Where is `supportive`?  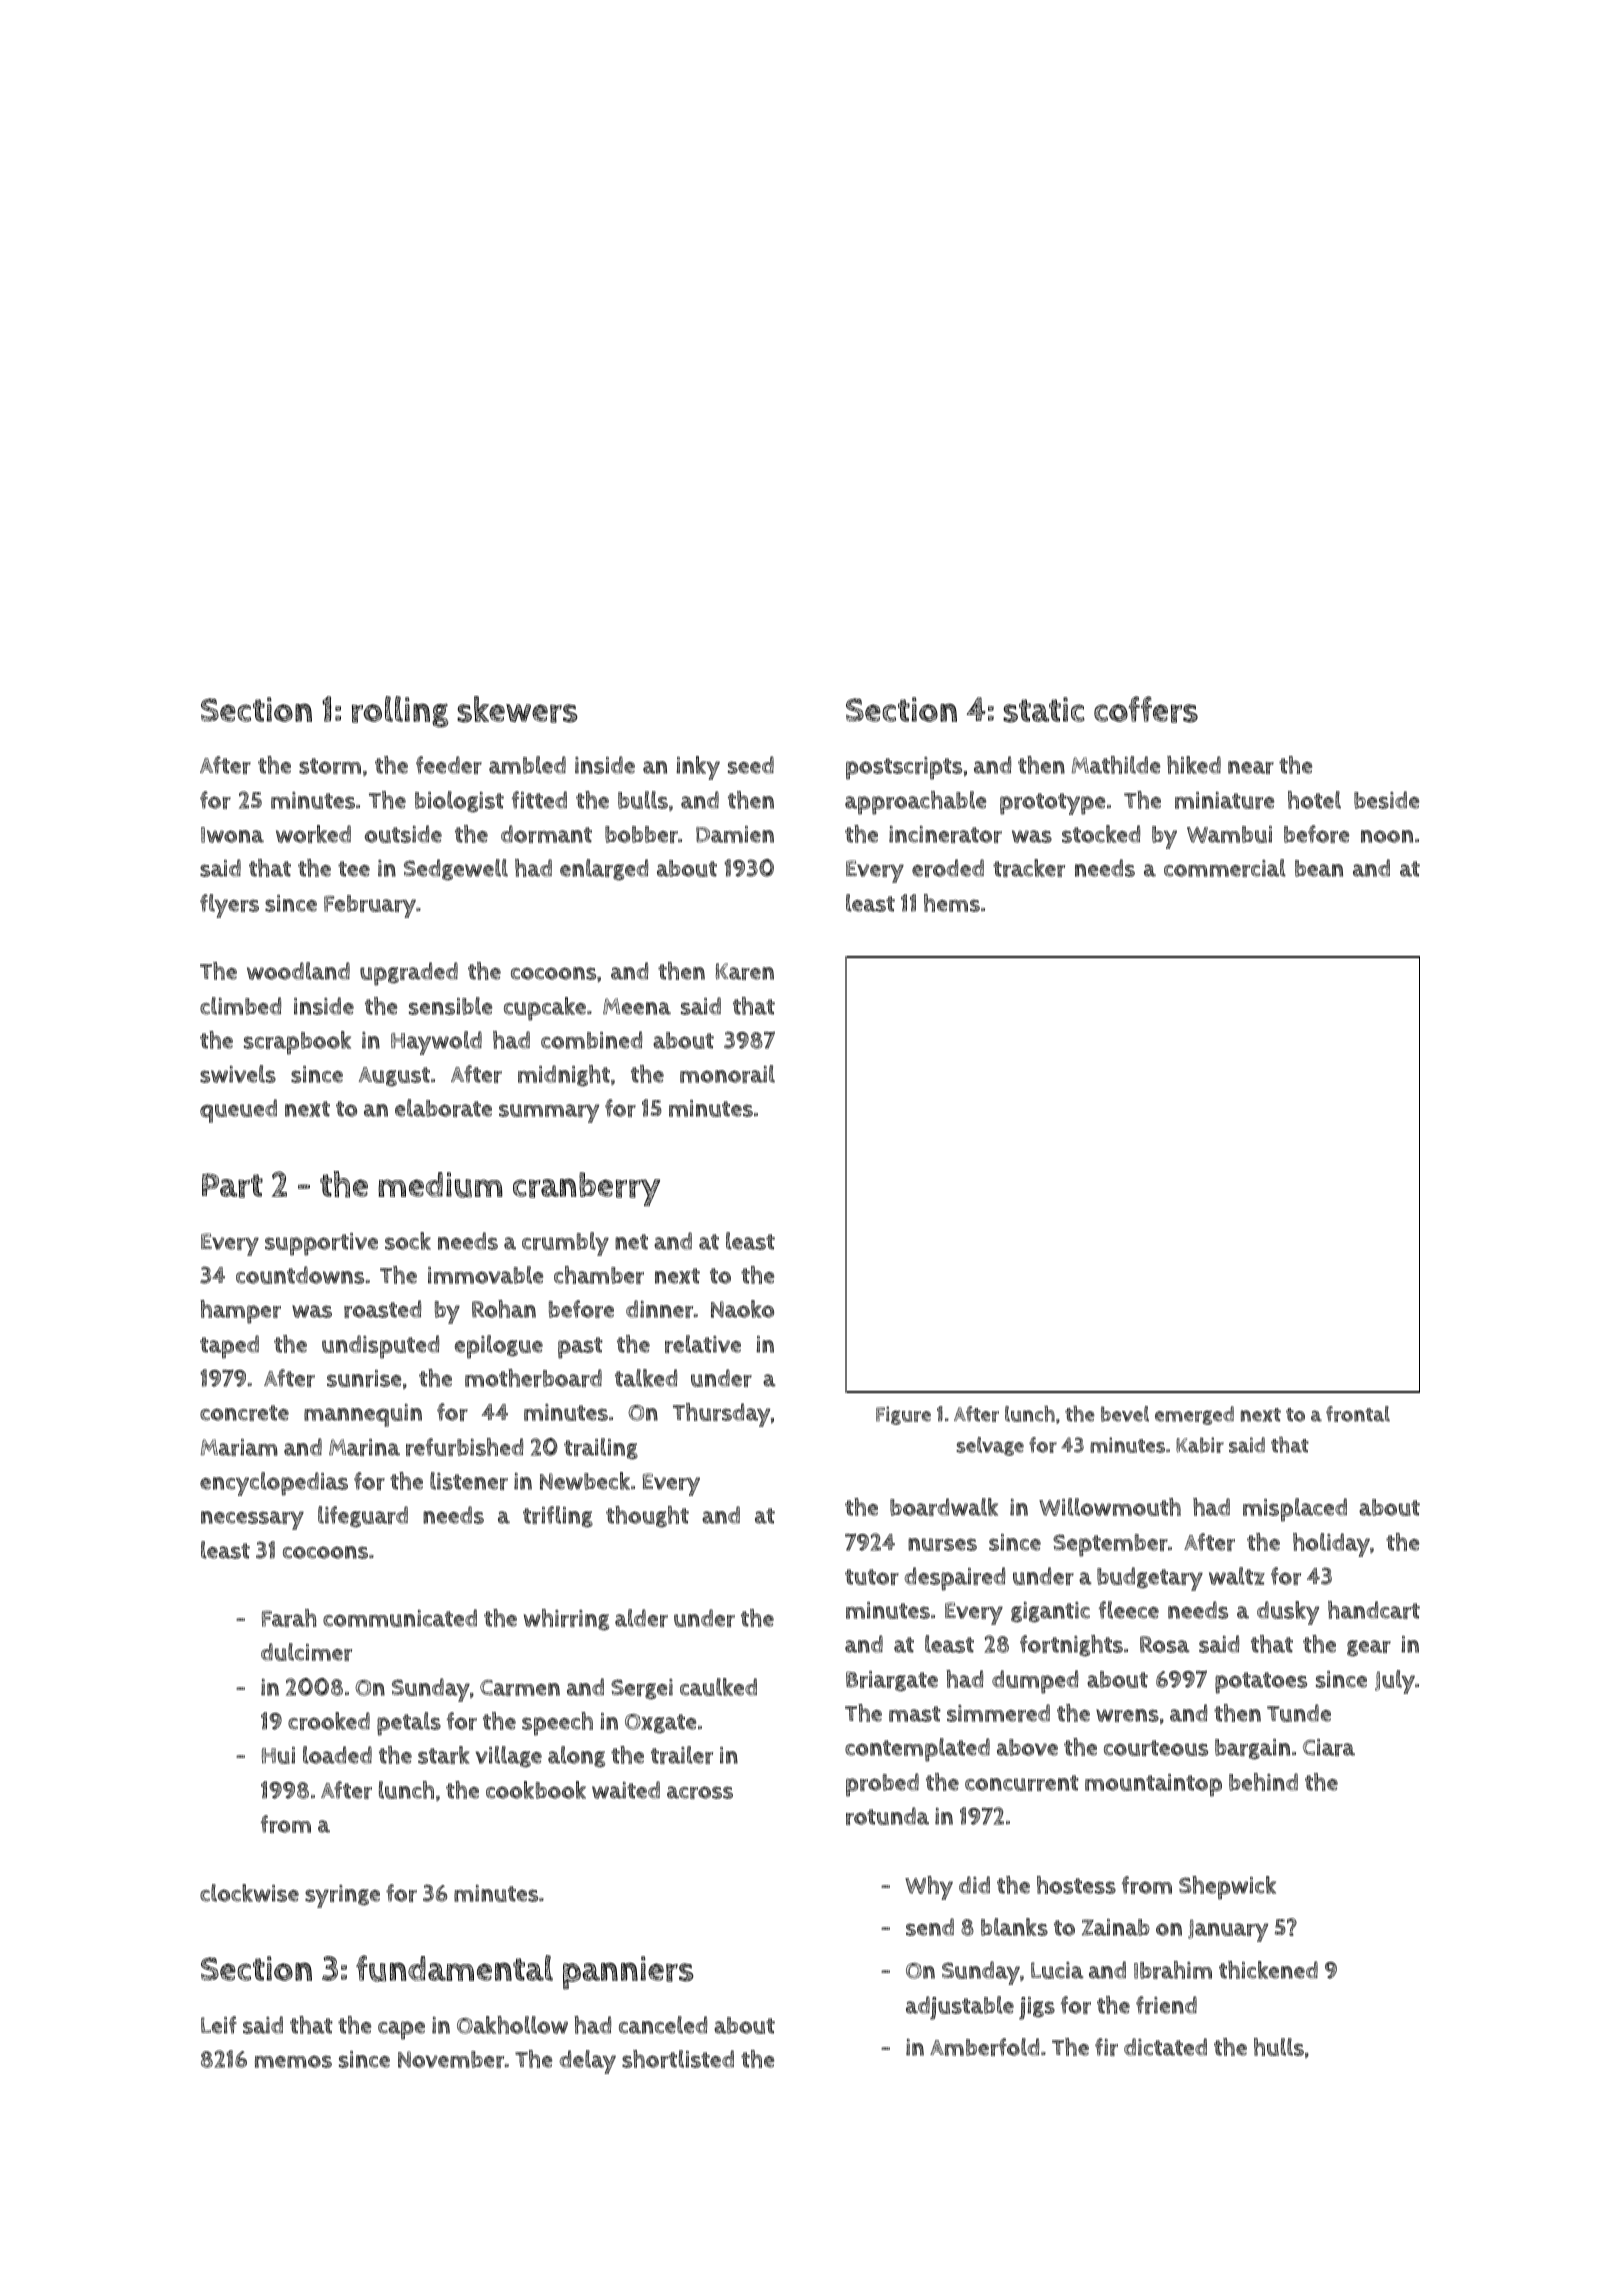 supportive is located at coordinates (321, 1244).
